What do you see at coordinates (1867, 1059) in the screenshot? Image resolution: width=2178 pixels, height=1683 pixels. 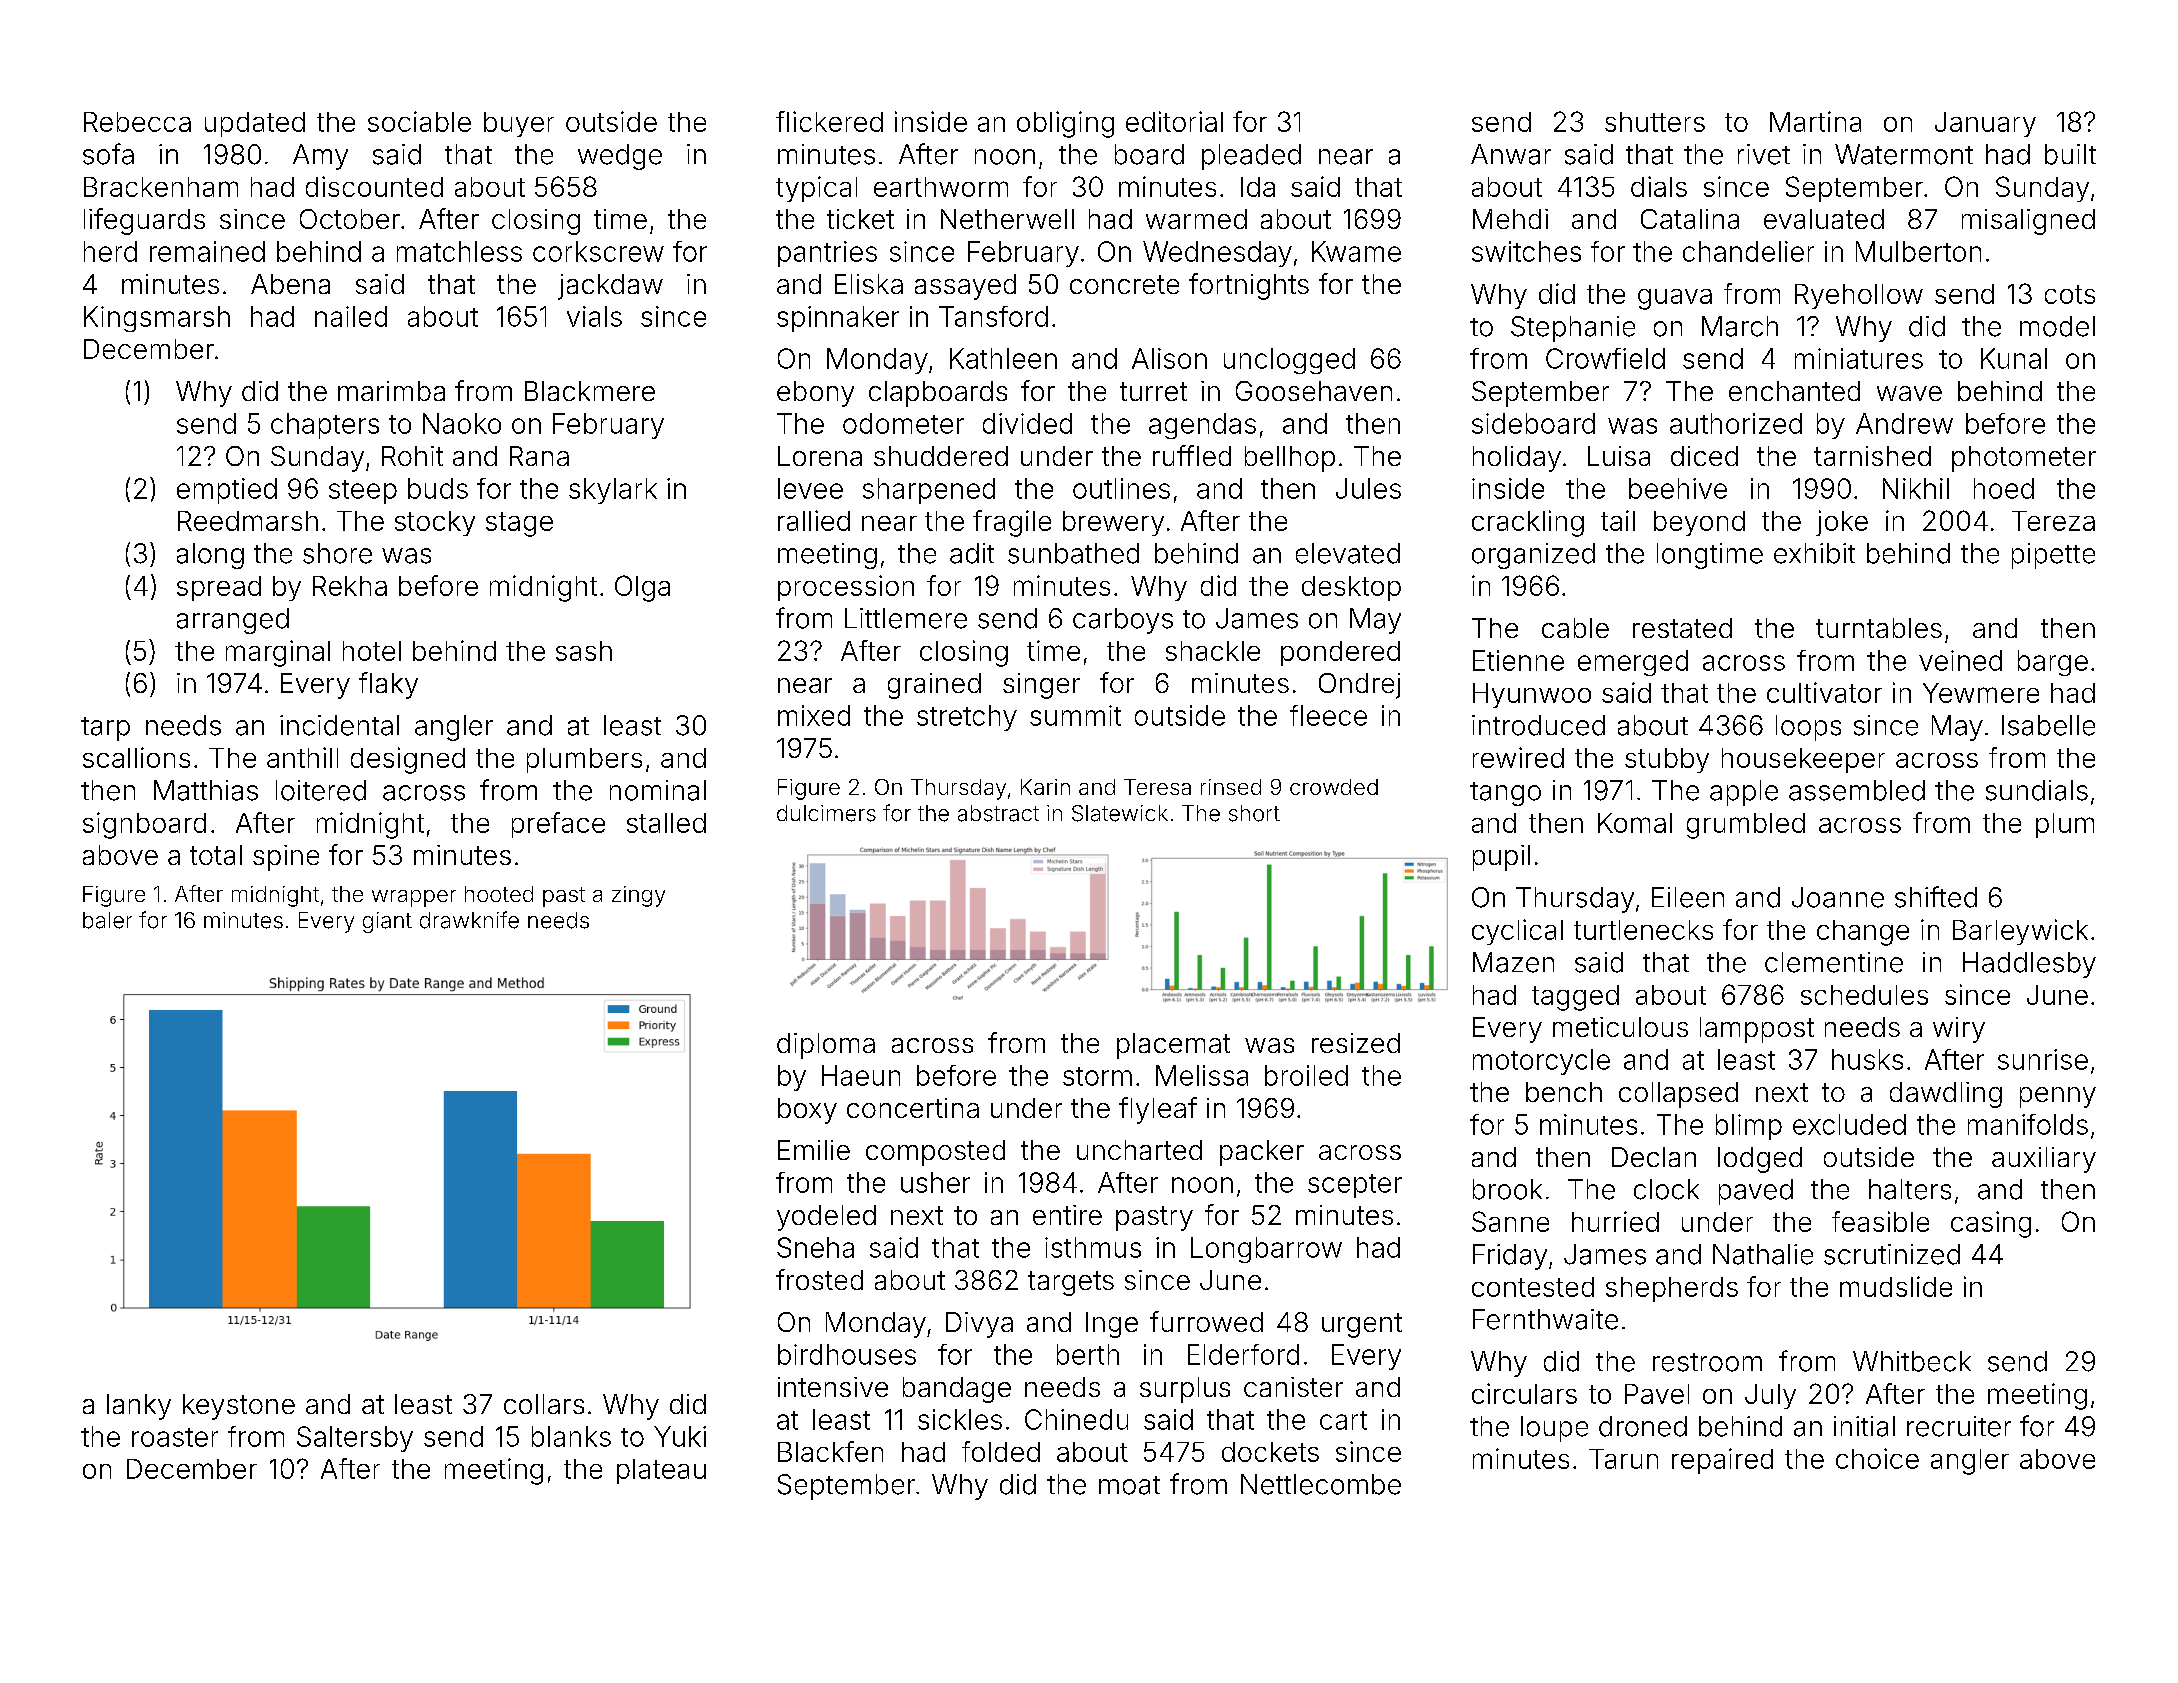 I see `husks` at bounding box center [1867, 1059].
